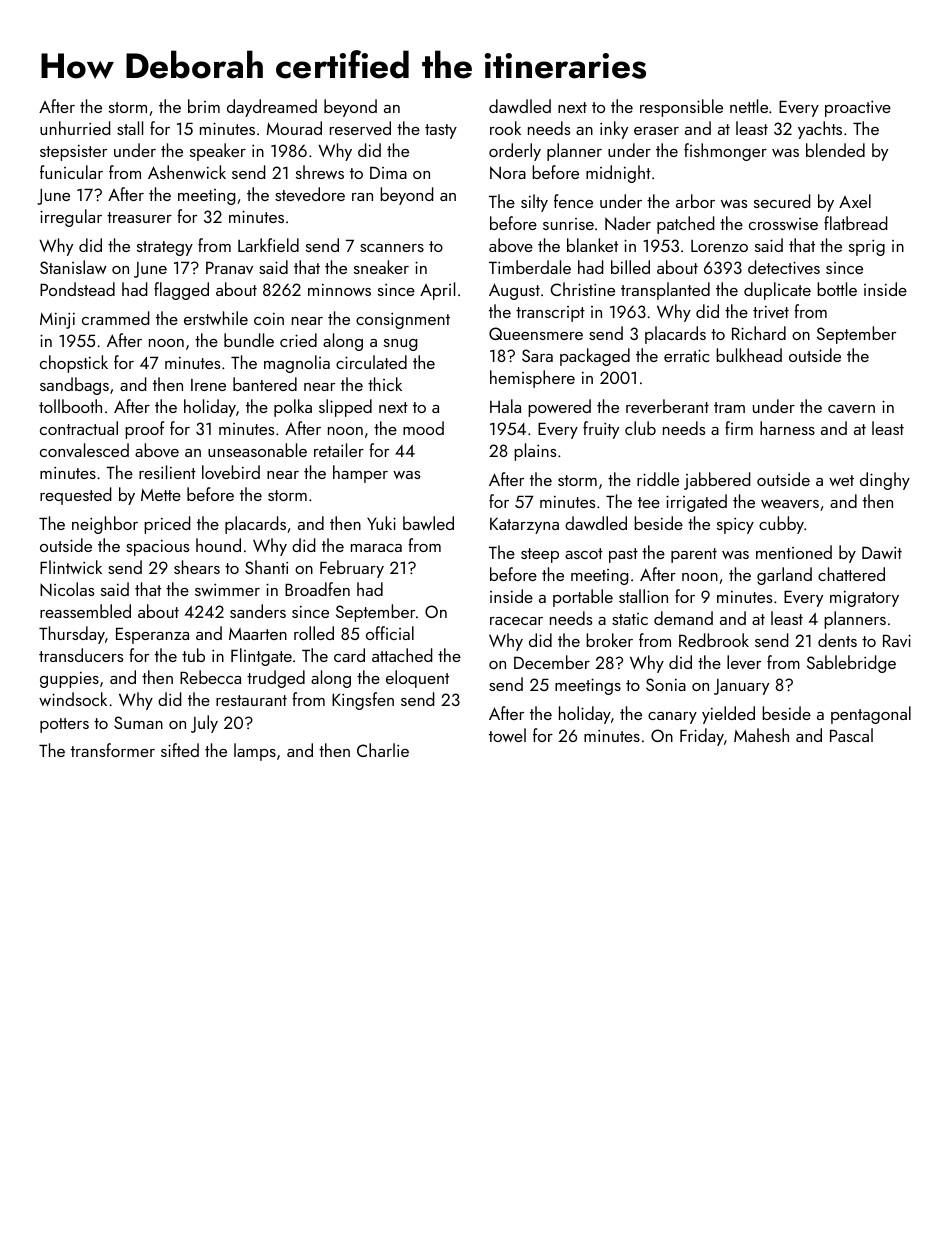 The width and height of the screenshot is (952, 1233). Describe the element at coordinates (266, 567) in the screenshot. I see `Shanti` at that location.
